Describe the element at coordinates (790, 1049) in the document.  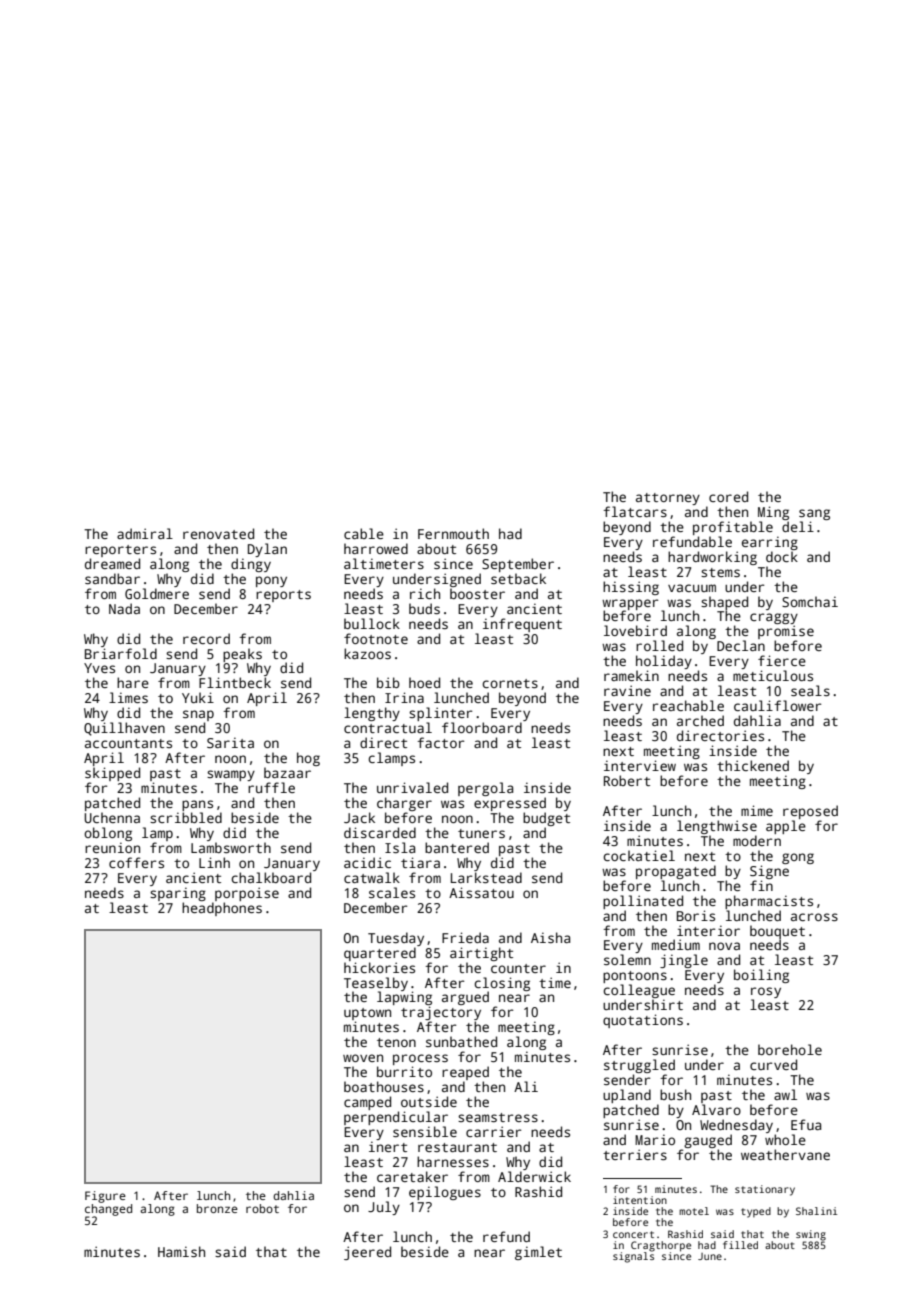
I see `borehole` at that location.
